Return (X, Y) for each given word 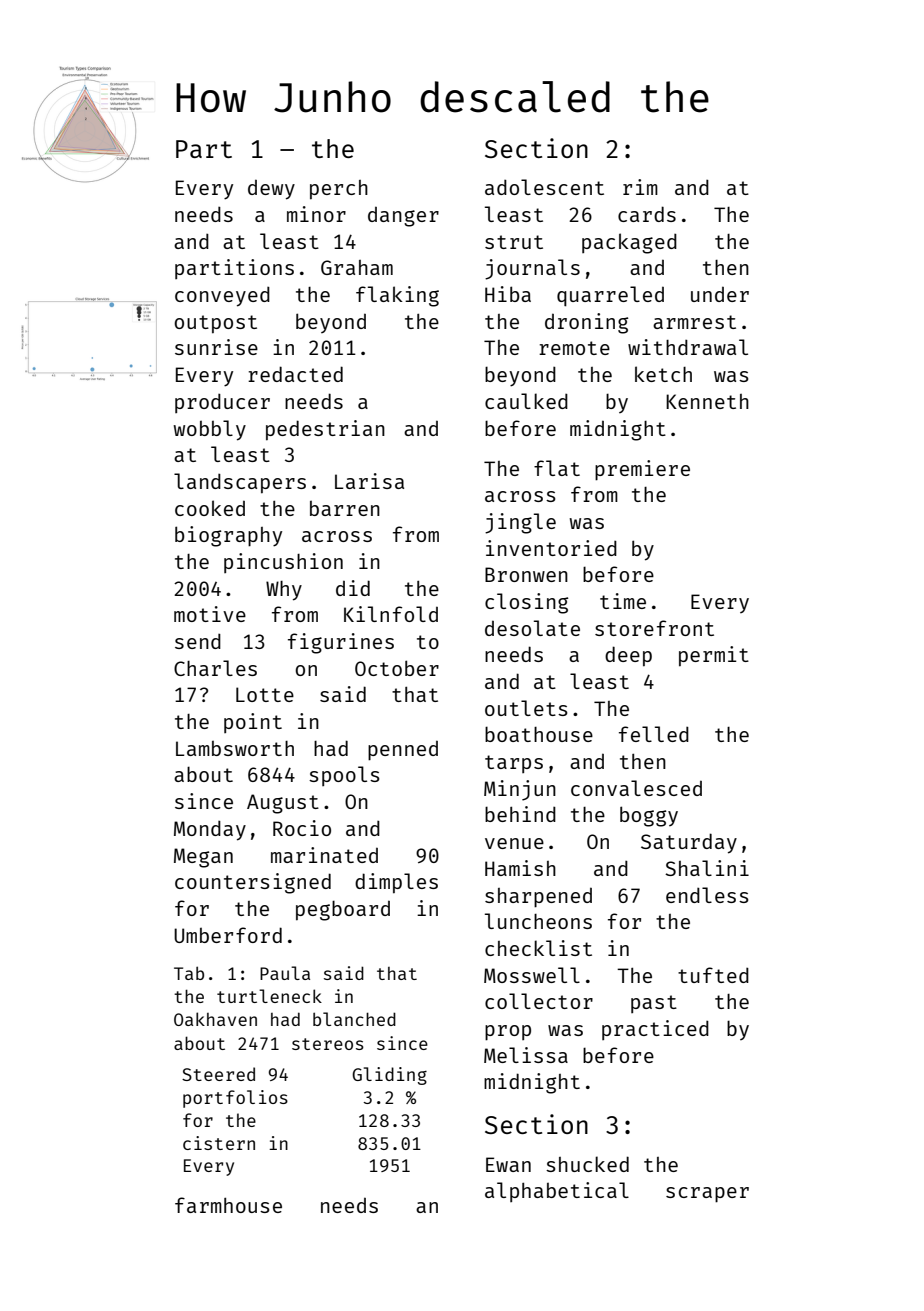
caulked (526, 401)
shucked (587, 1164)
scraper (707, 1195)
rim (640, 187)
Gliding (389, 1076)
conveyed (222, 297)
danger (403, 216)
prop (508, 1033)
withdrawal (688, 347)
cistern (219, 1143)
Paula (285, 973)
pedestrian (325, 430)
